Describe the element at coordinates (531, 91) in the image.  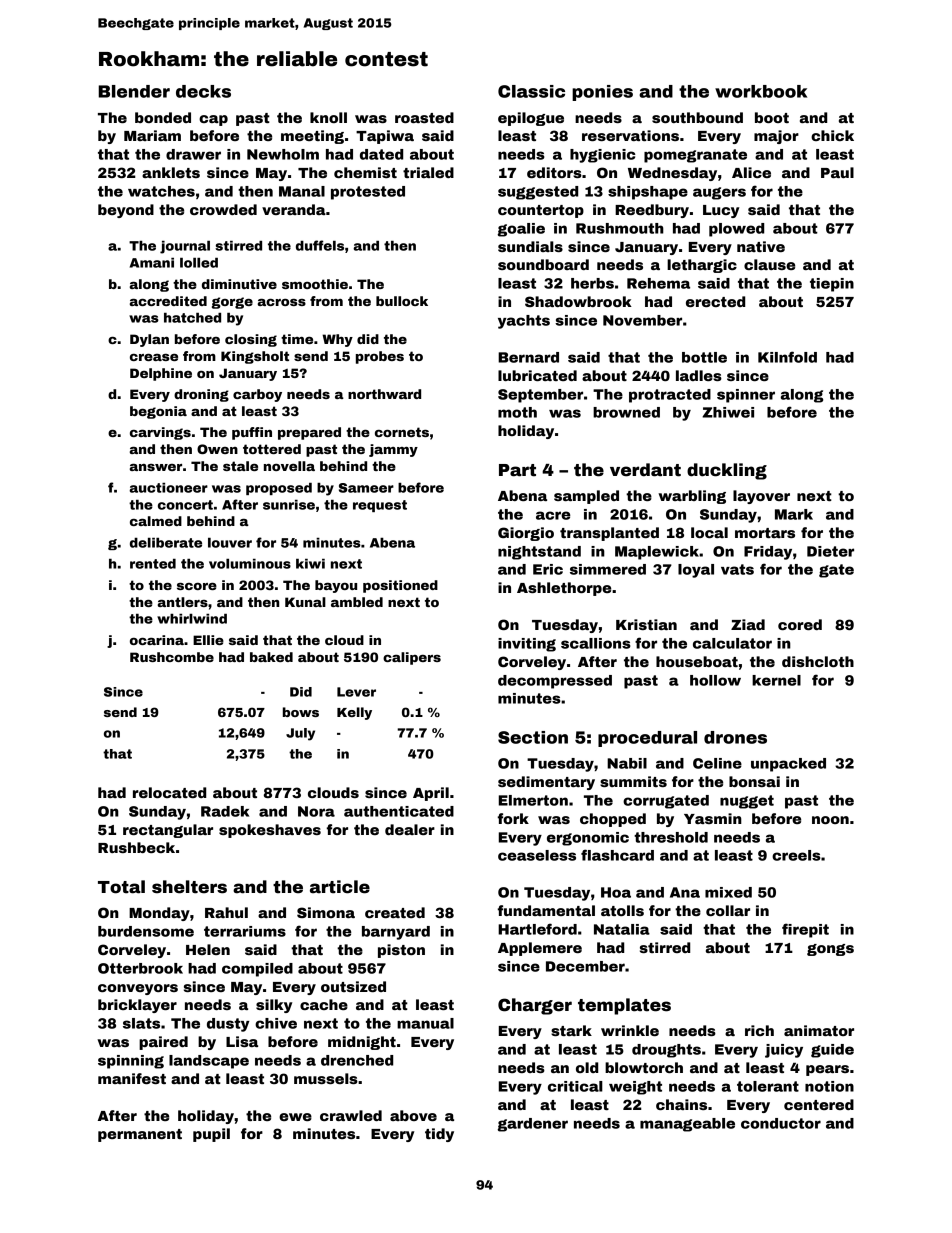
I see `Classic` at that location.
